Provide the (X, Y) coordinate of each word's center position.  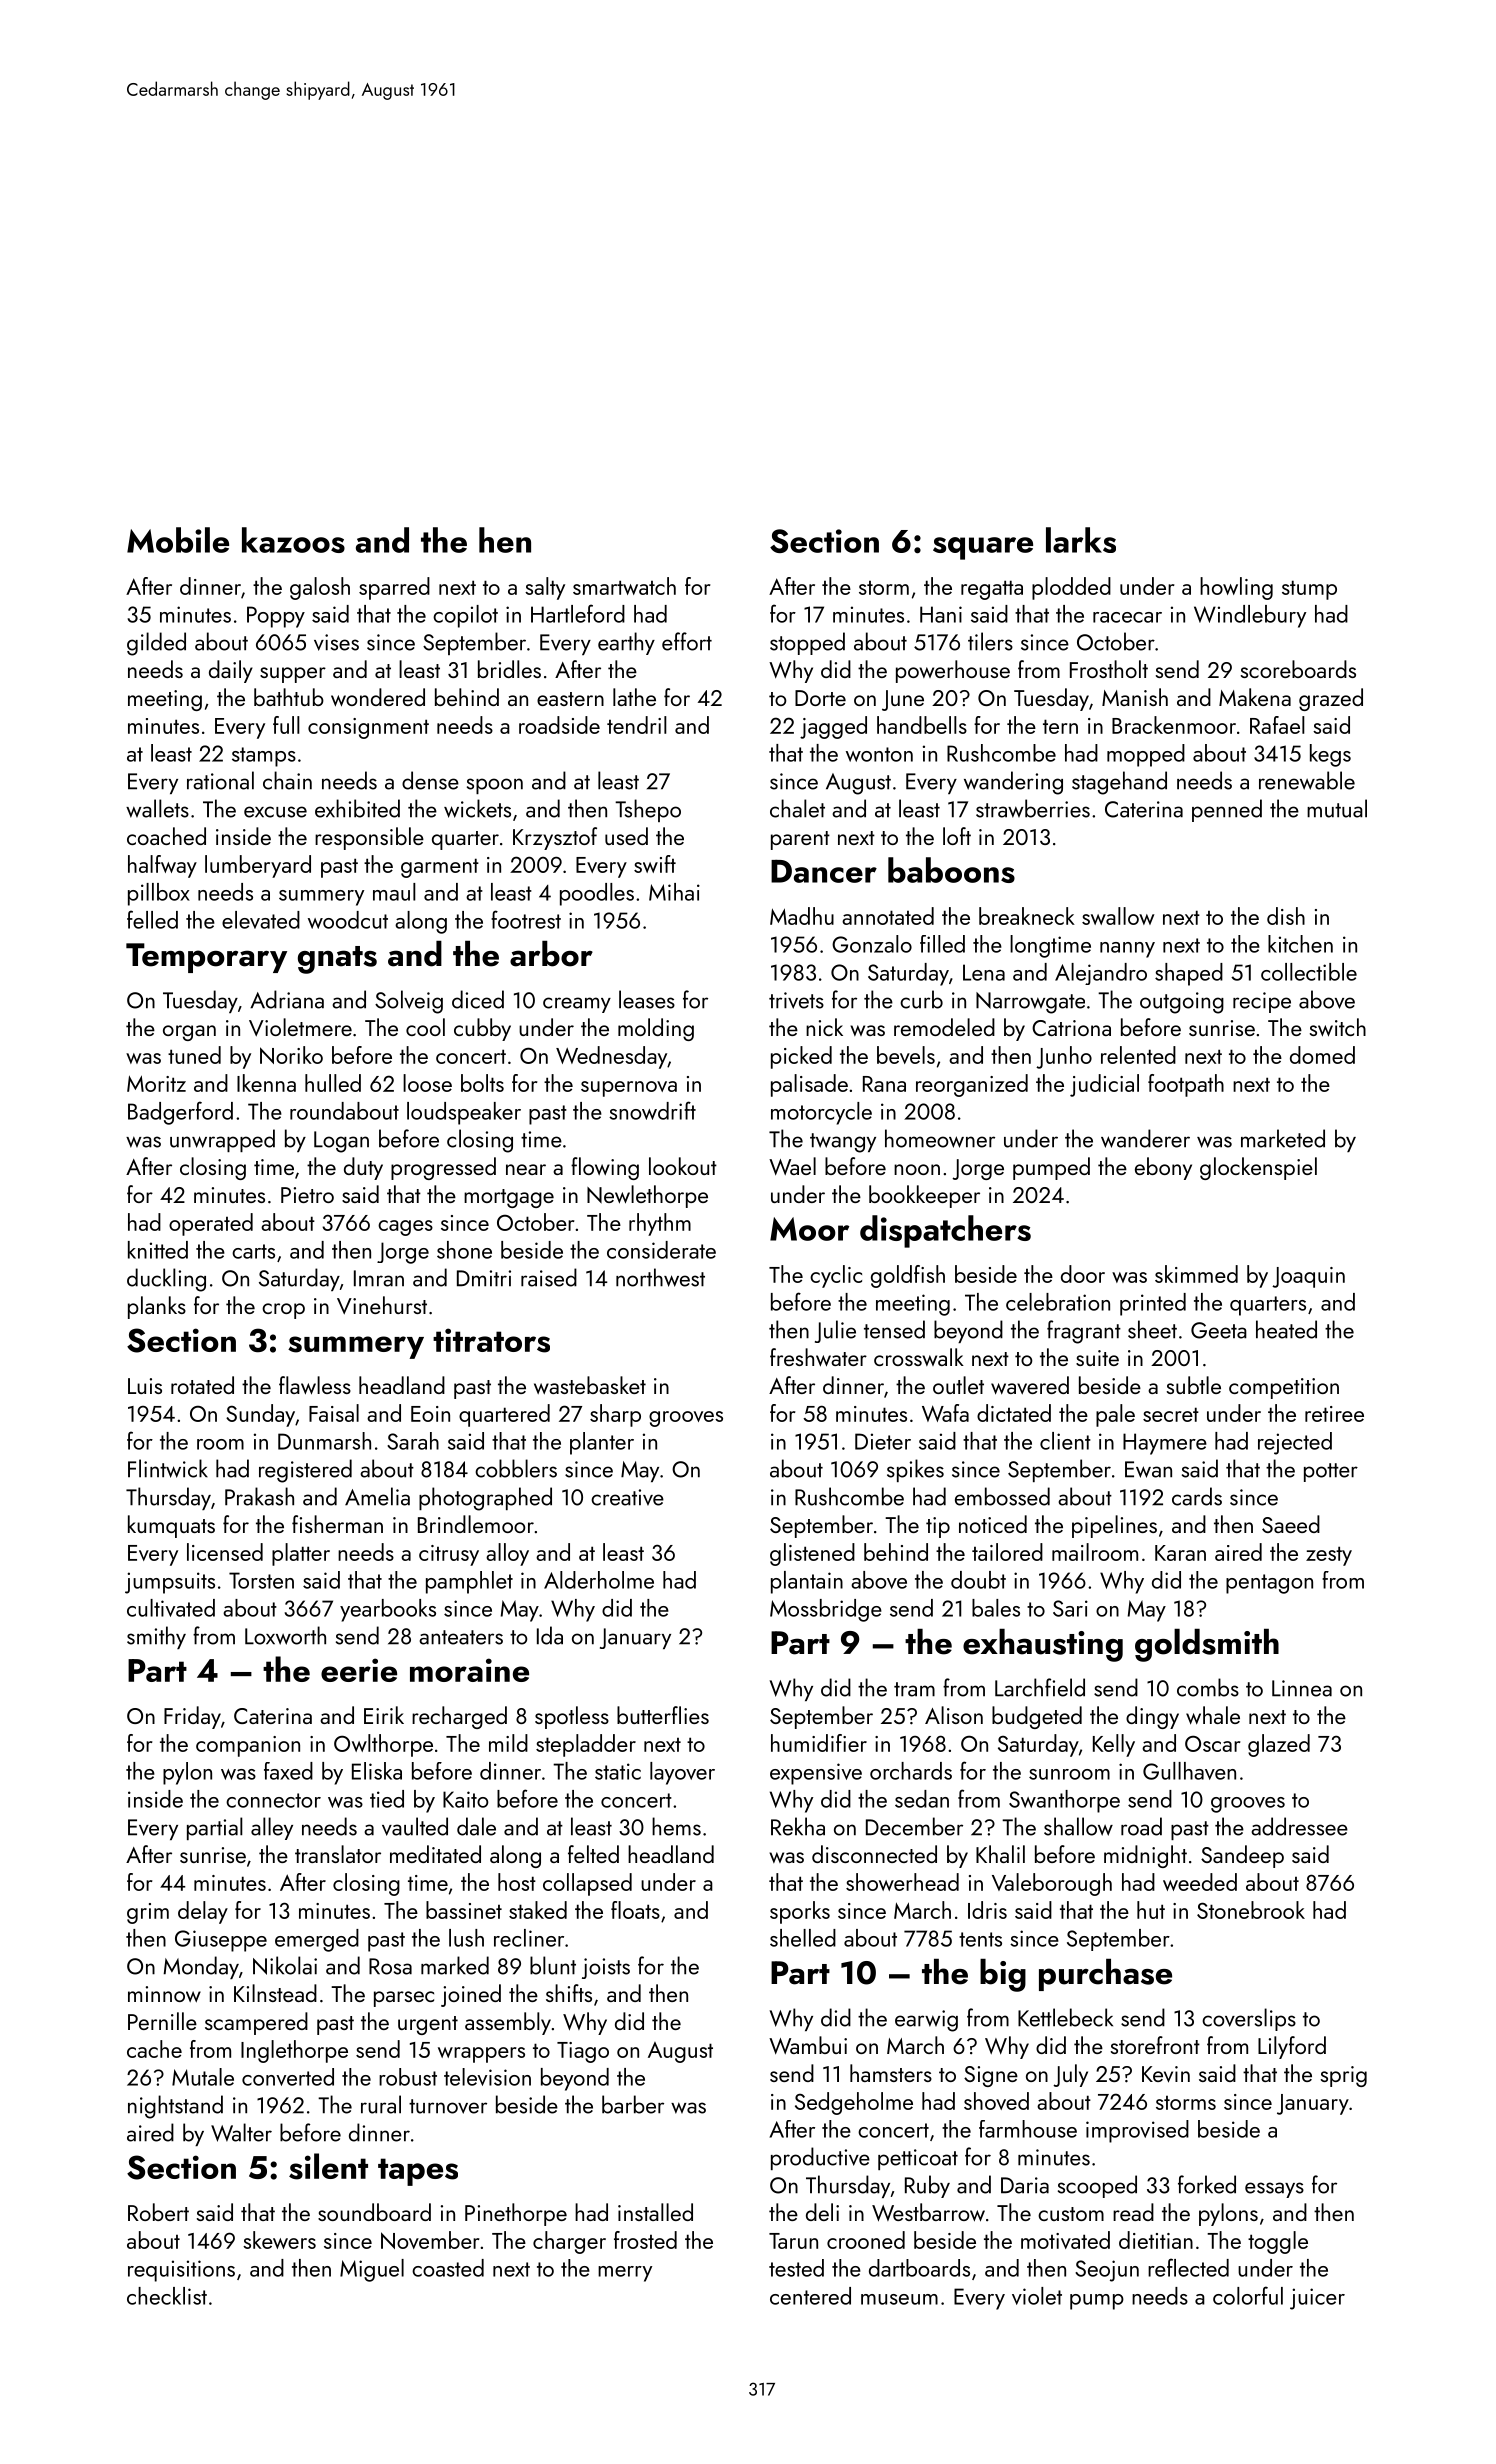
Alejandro (1101, 974)
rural (381, 2104)
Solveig (409, 1002)
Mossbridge (826, 1610)
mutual (1337, 808)
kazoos (293, 540)
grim (148, 1913)
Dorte (820, 698)
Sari (1070, 1608)
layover (682, 1773)
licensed (225, 1552)
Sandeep (1242, 1856)
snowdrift (652, 1110)
